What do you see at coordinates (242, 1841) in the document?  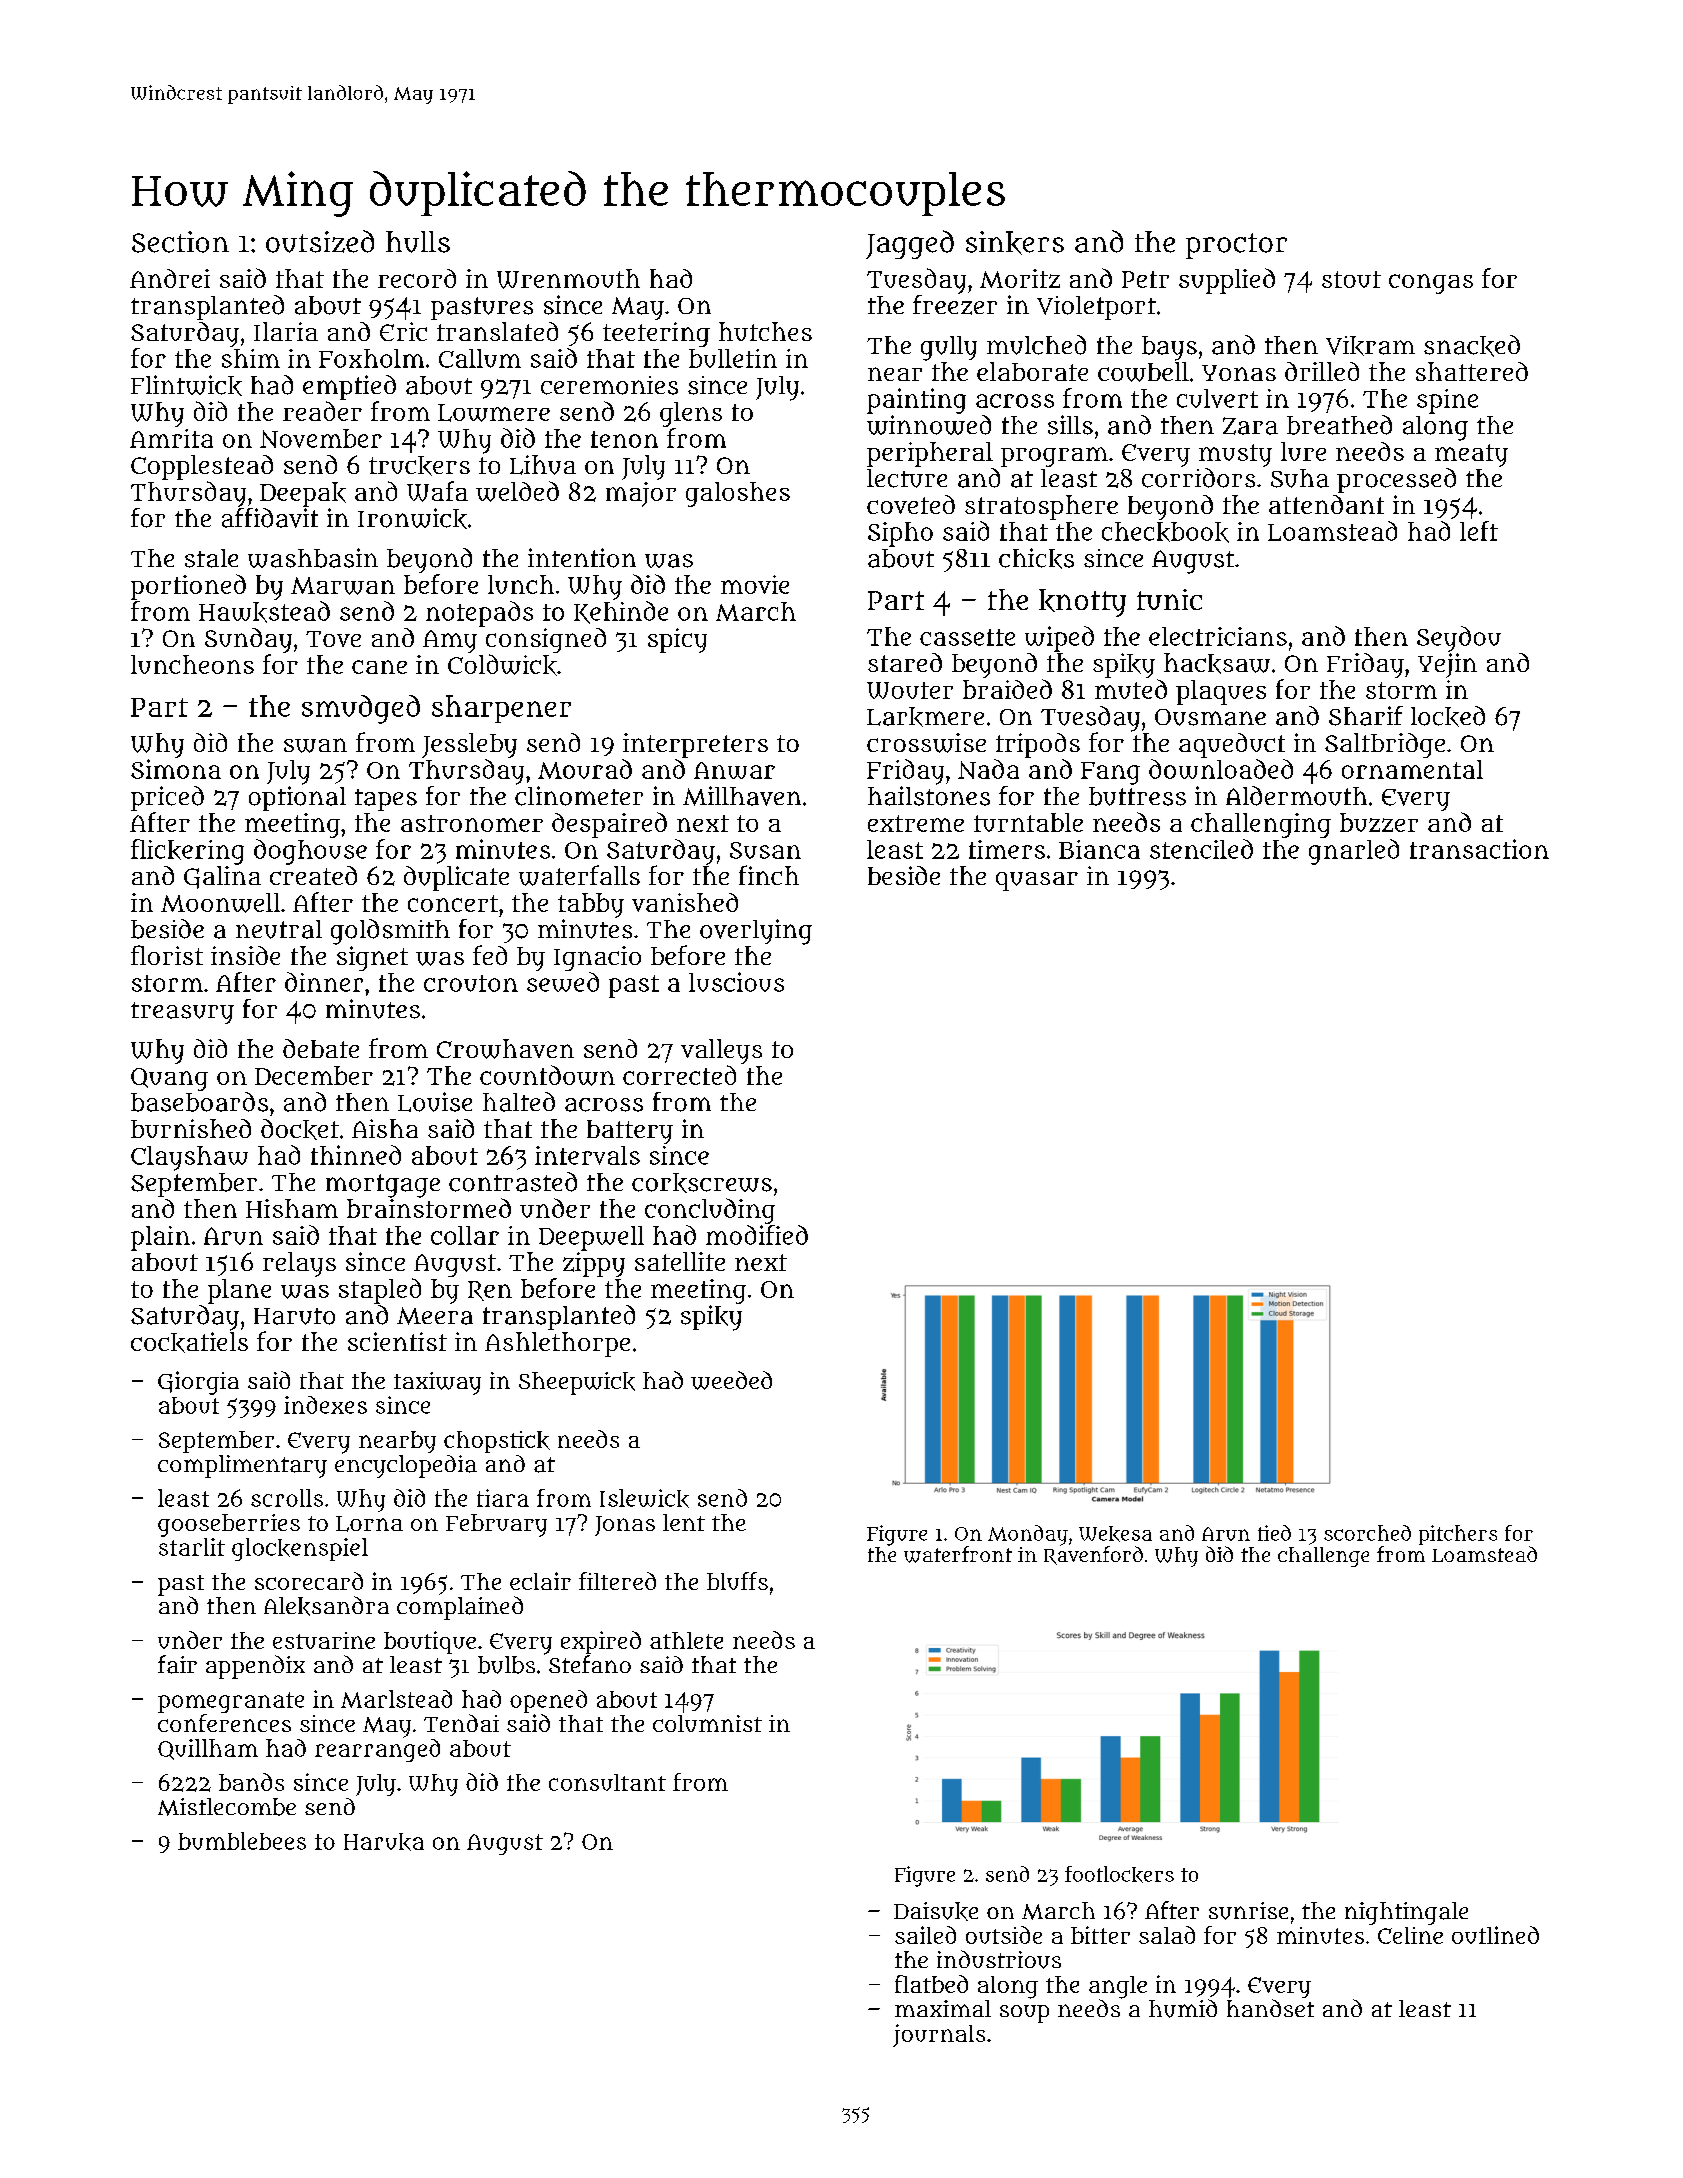 I see `bumblebees` at bounding box center [242, 1841].
